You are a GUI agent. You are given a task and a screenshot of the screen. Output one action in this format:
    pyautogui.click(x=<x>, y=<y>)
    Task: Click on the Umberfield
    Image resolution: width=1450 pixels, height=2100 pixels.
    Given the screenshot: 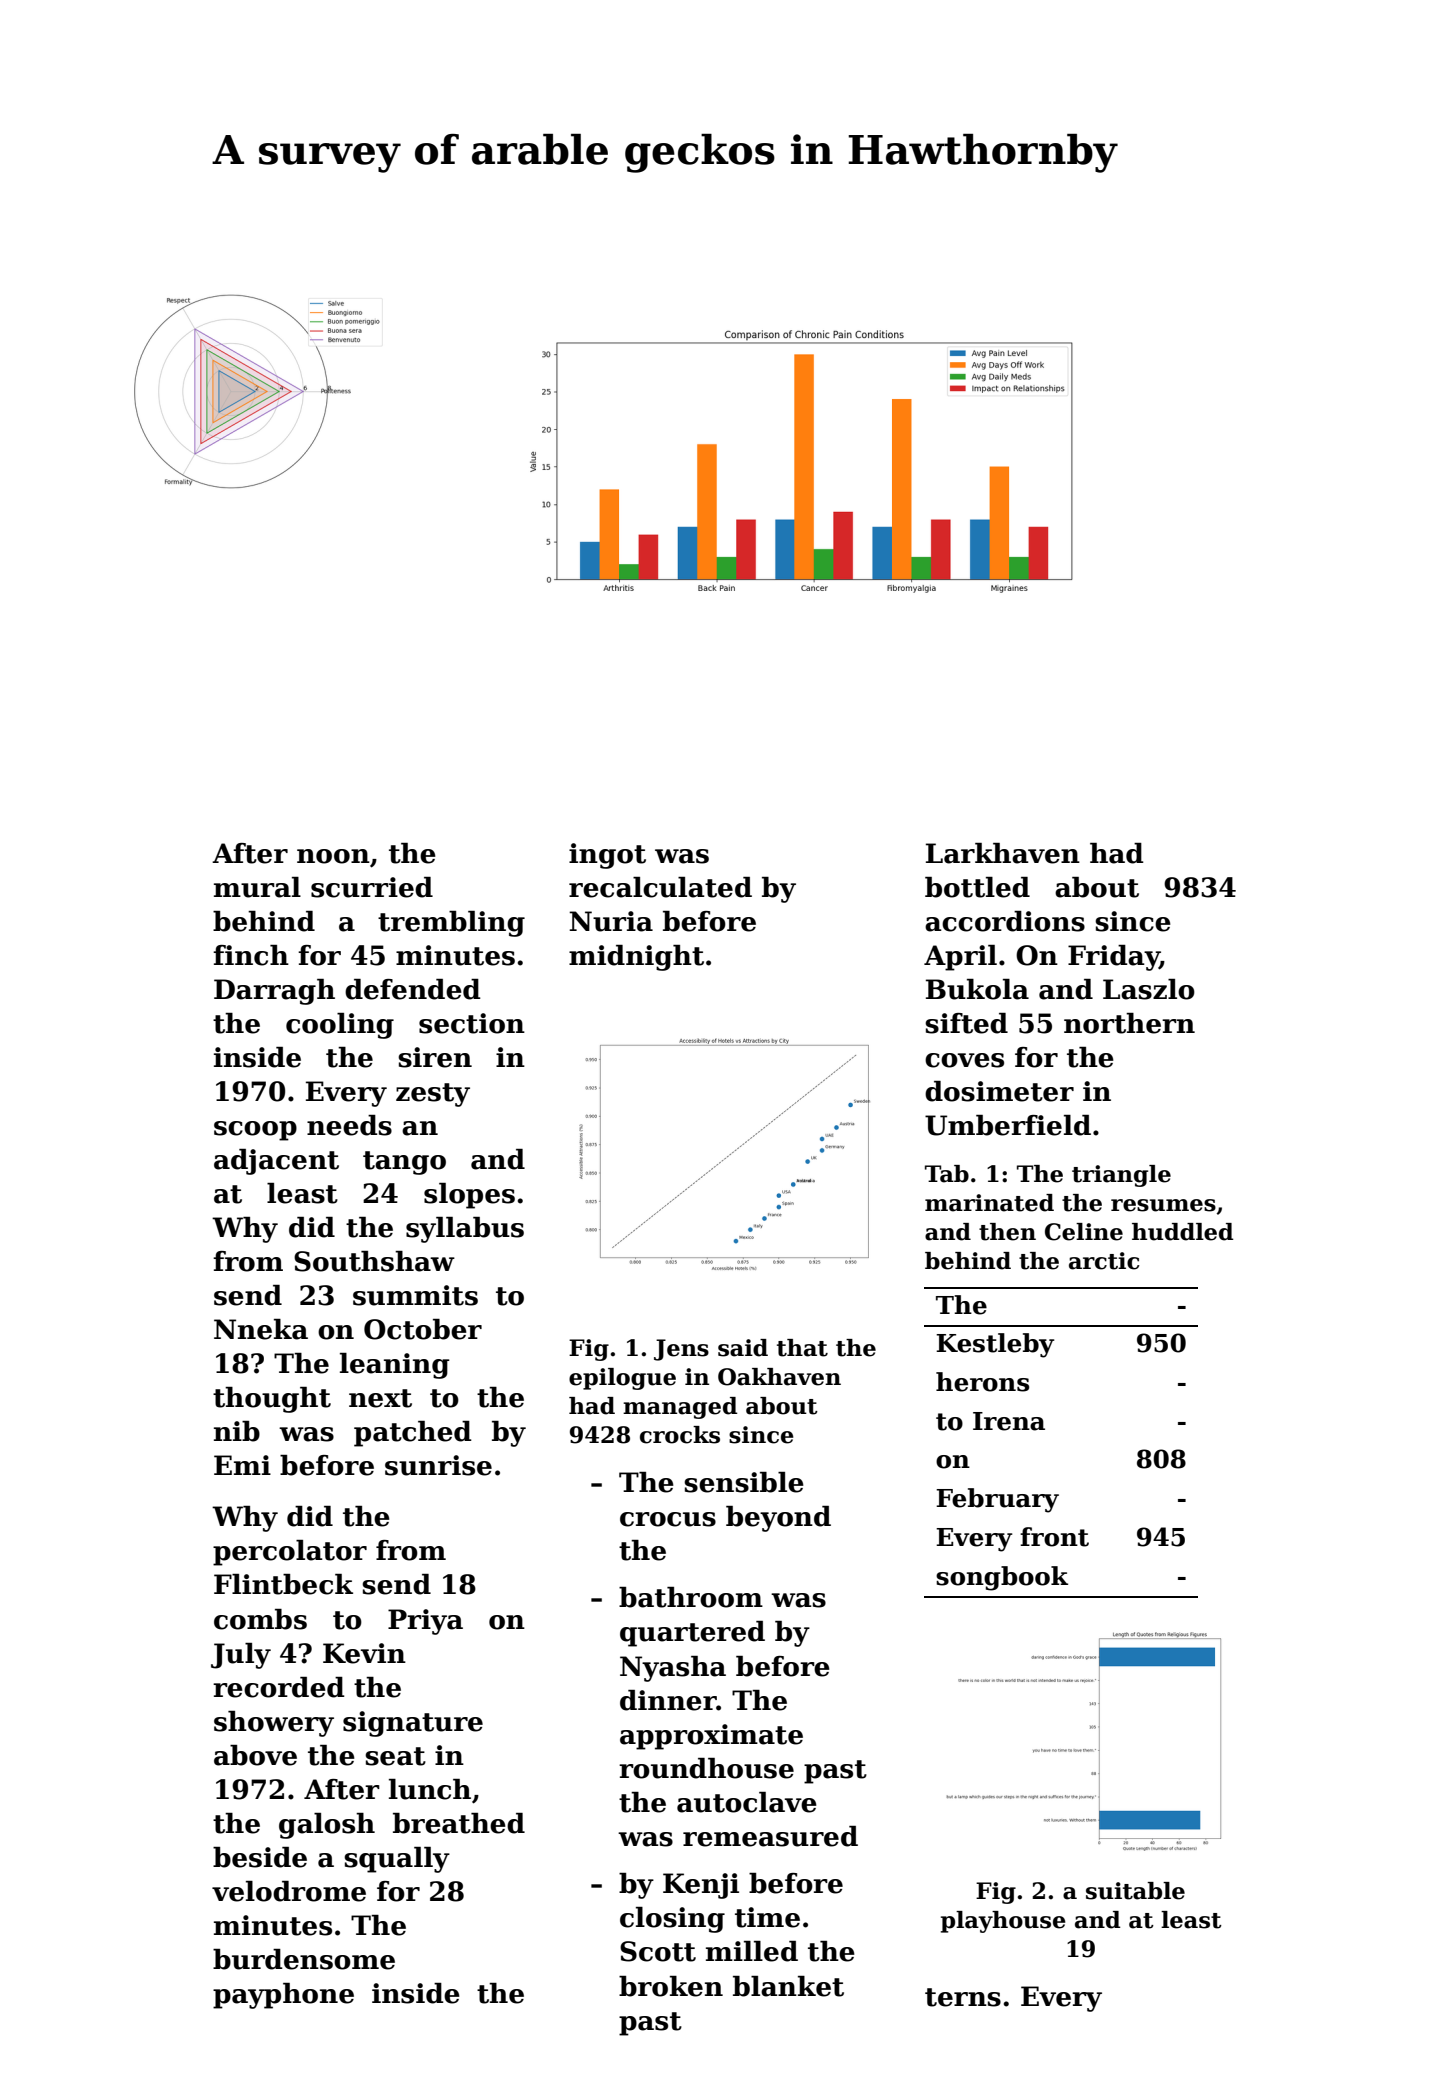 What is the action you would take?
    pyautogui.click(x=1008, y=1125)
